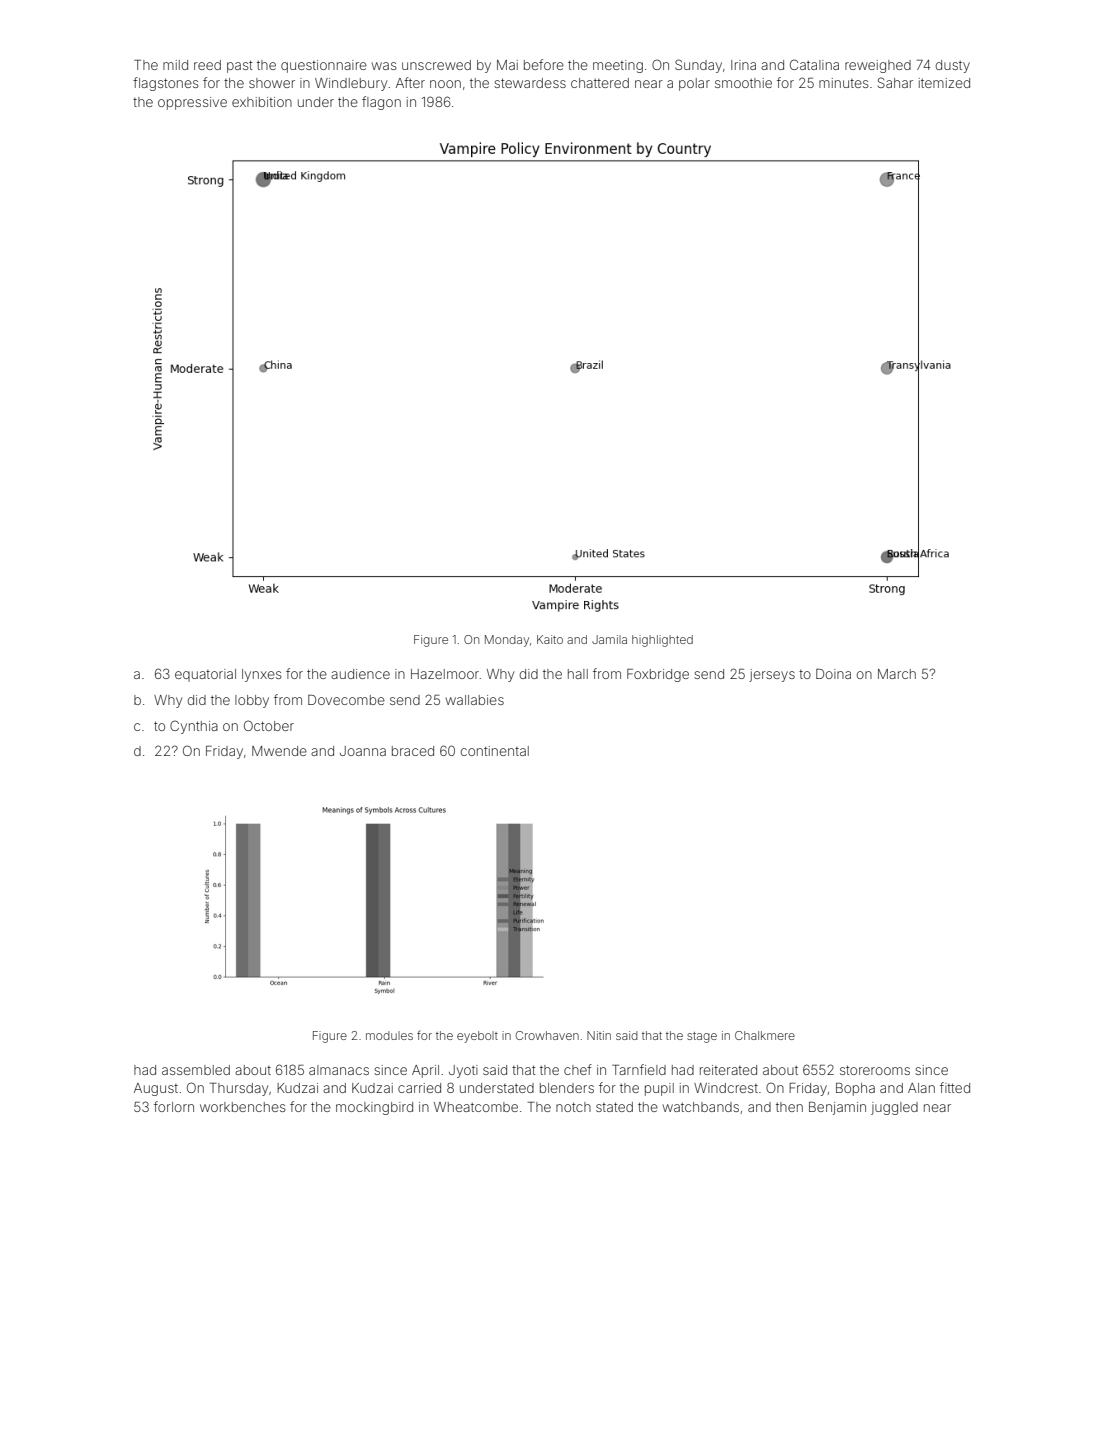 The height and width of the document is (1432, 1107). I want to click on flagon, so click(381, 103).
